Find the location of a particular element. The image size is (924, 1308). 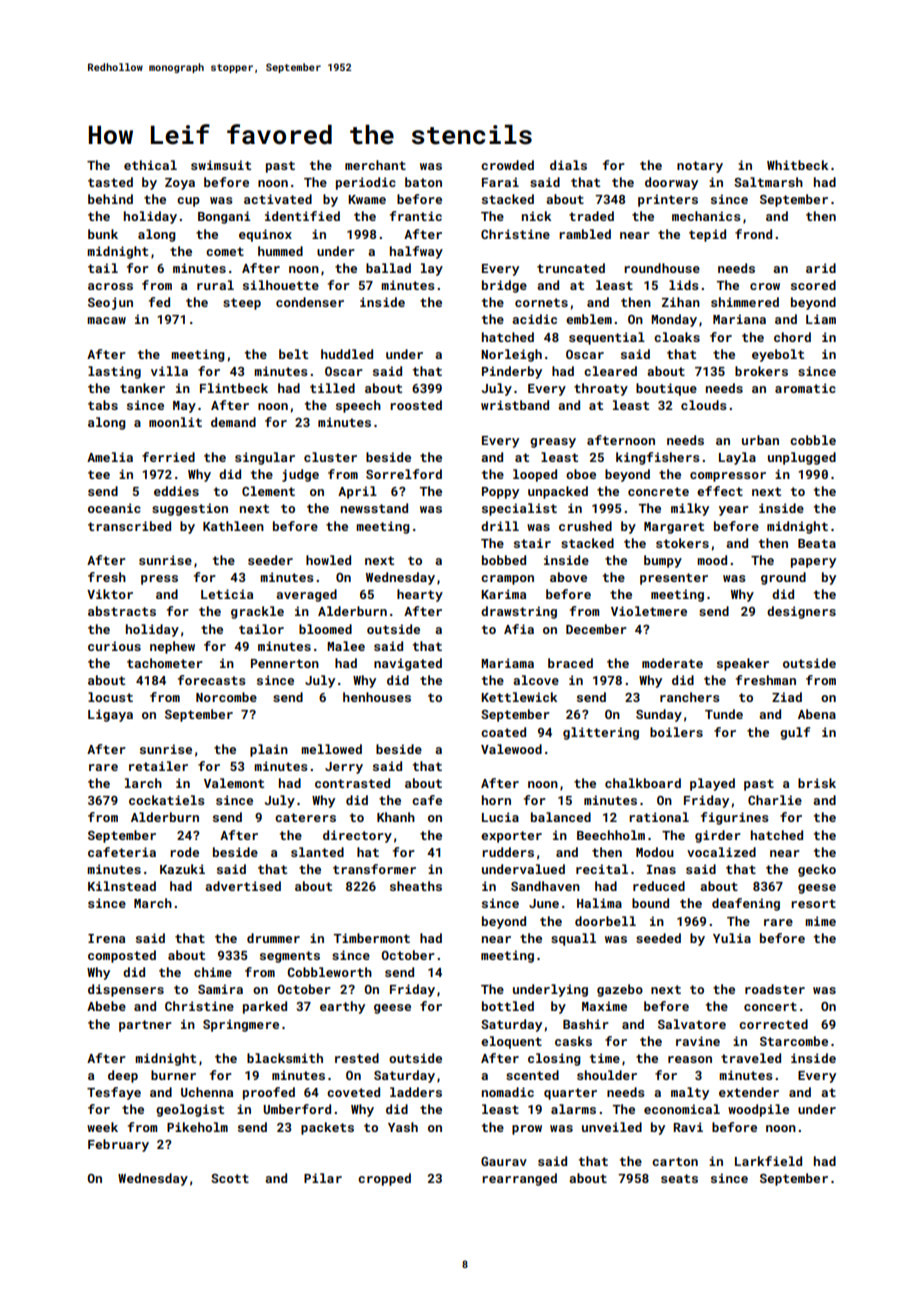

dials is located at coordinates (568, 165).
